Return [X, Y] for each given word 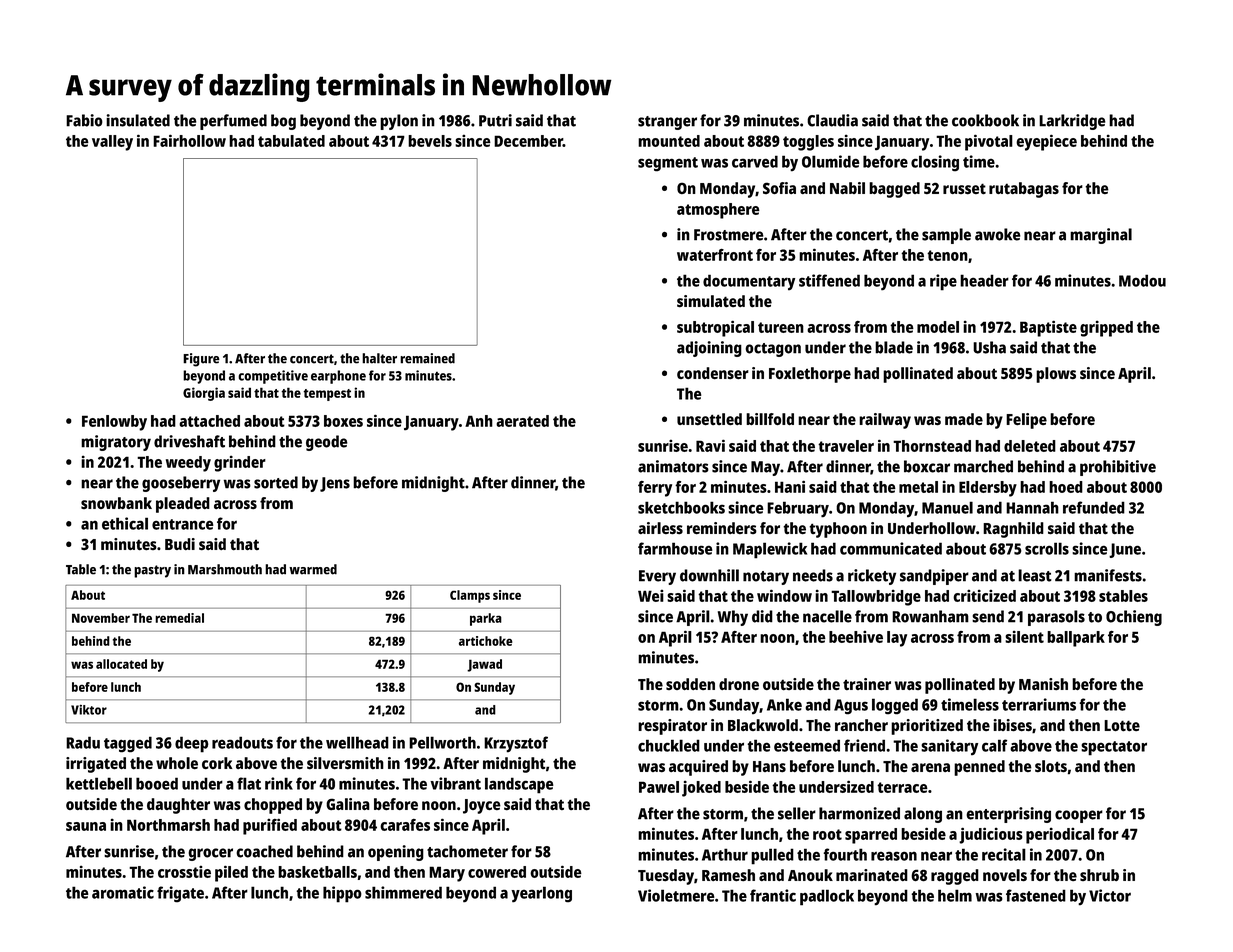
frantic [773, 895]
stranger [667, 123]
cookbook [985, 120]
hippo [342, 894]
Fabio [84, 120]
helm [955, 895]
